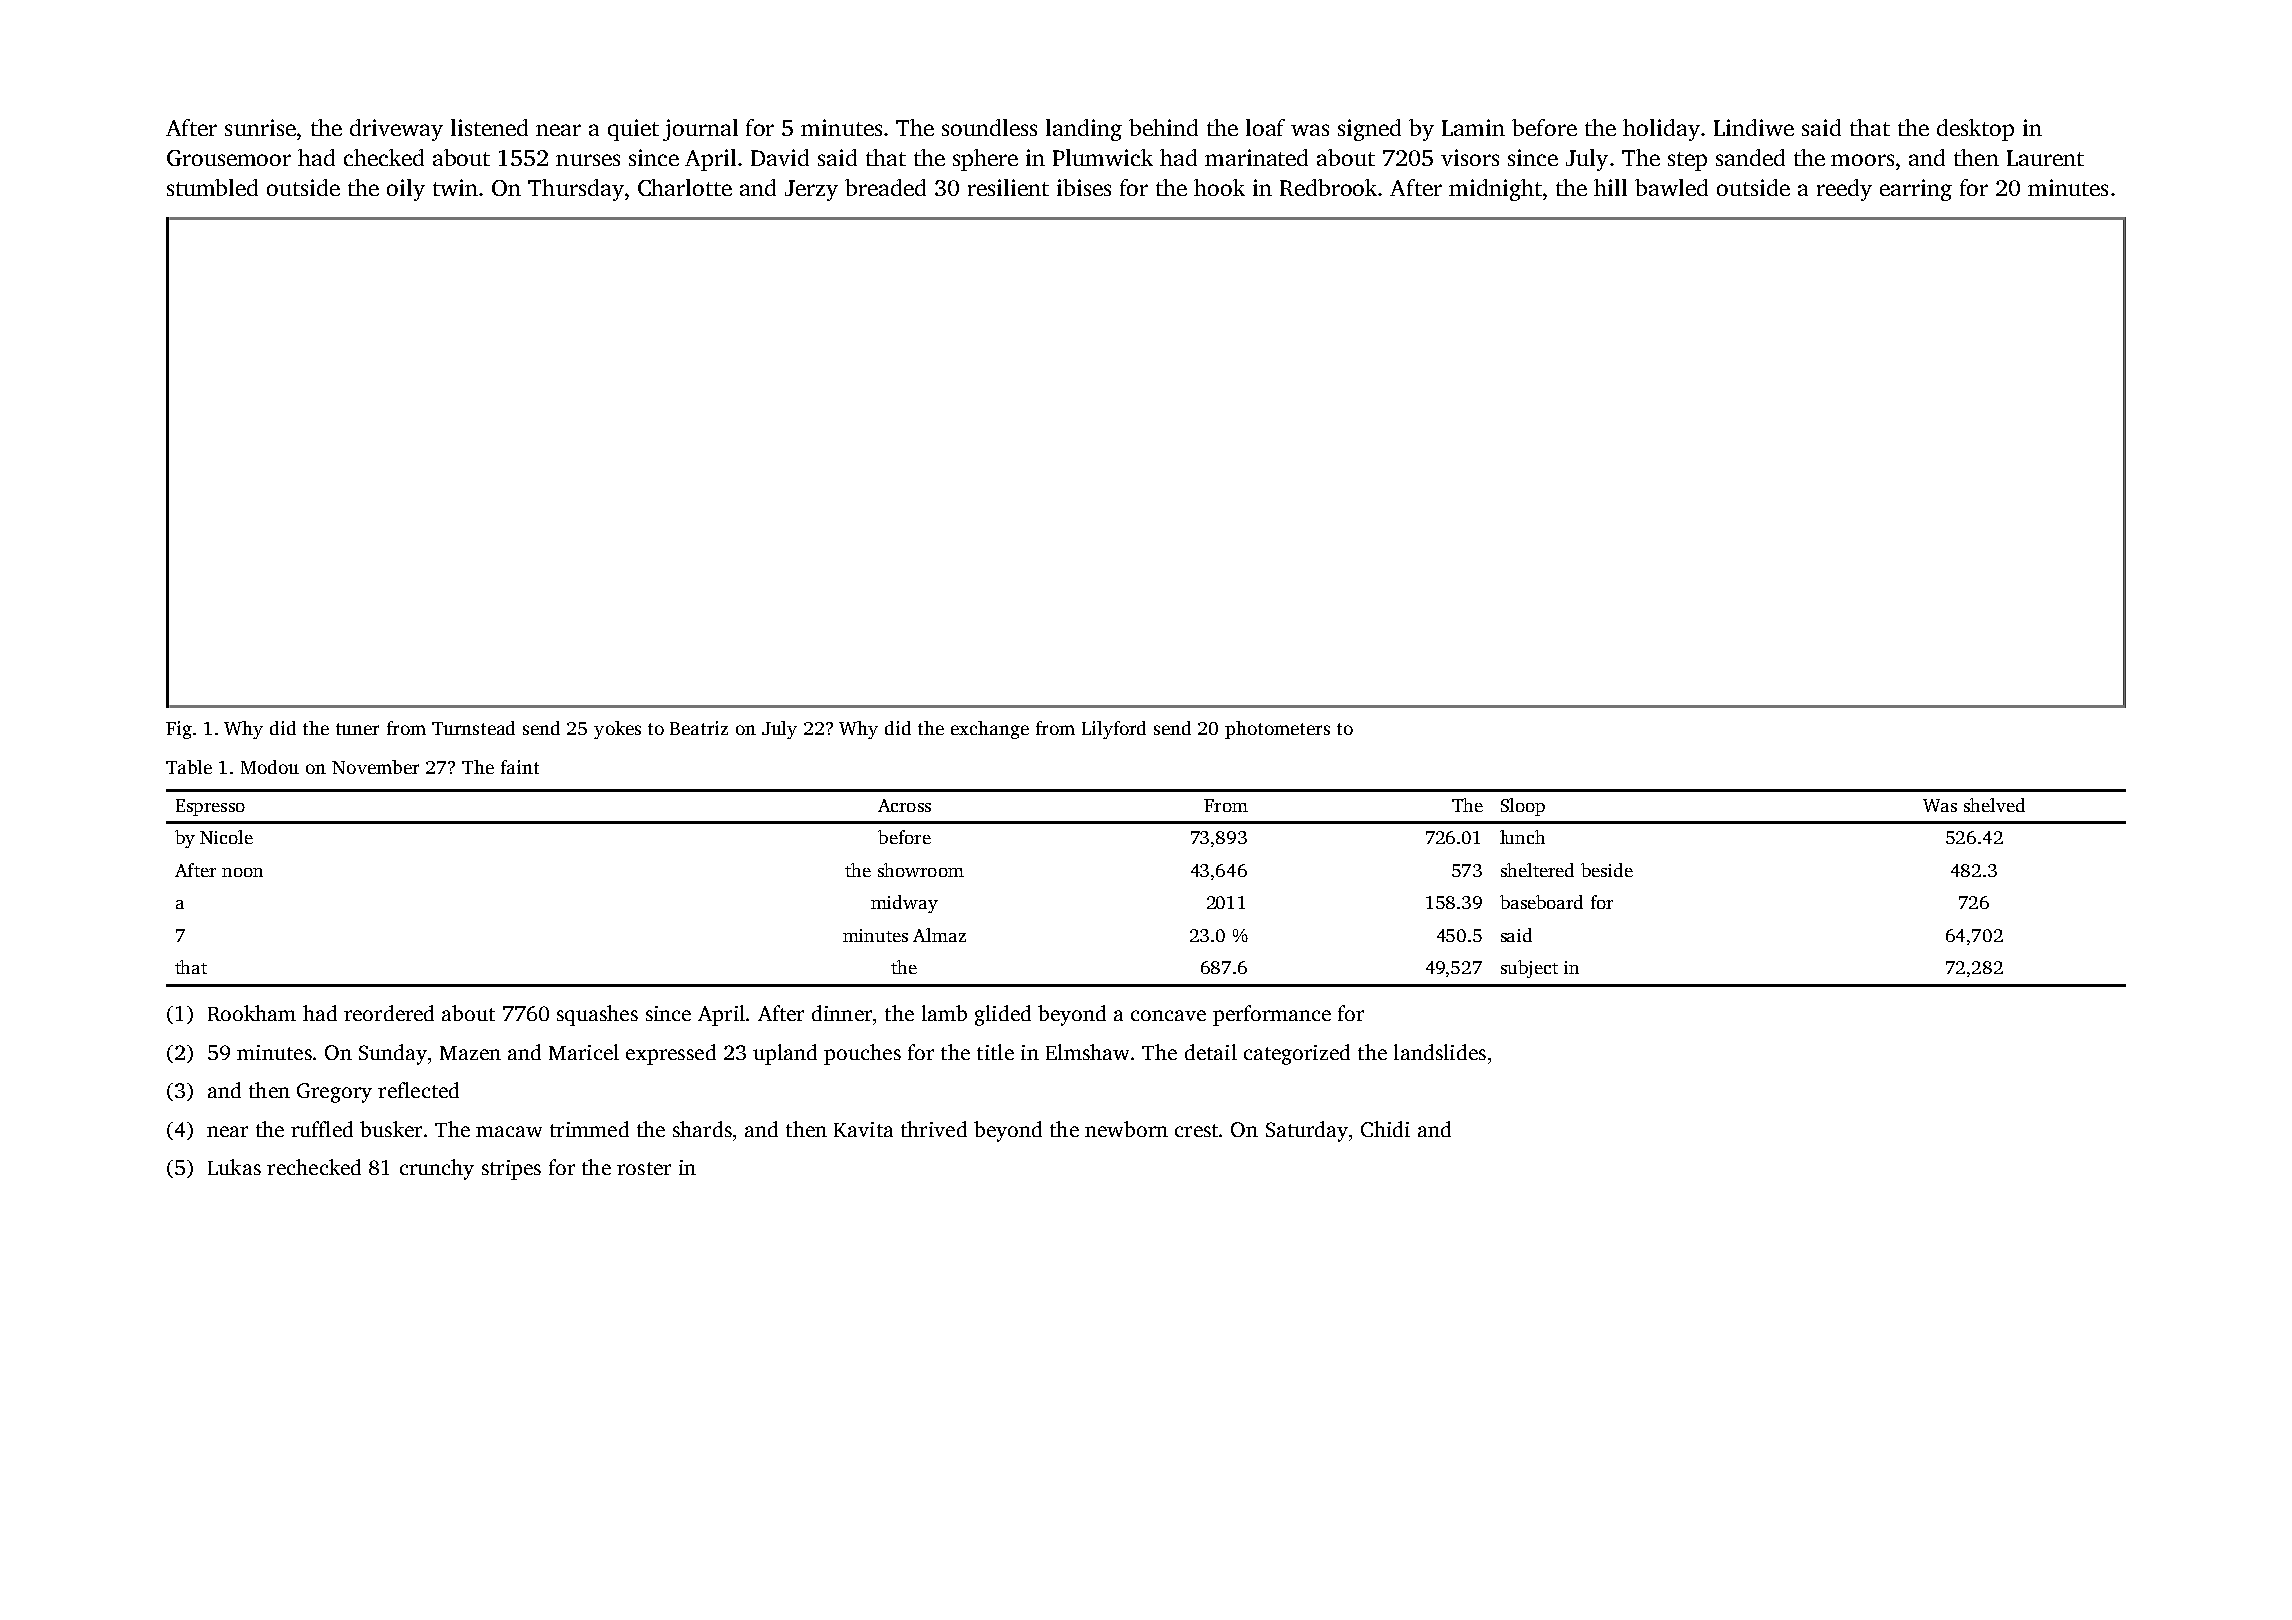 This screenshot has height=1620, width=2292. What do you see at coordinates (242, 872) in the screenshot?
I see `noon` at bounding box center [242, 872].
